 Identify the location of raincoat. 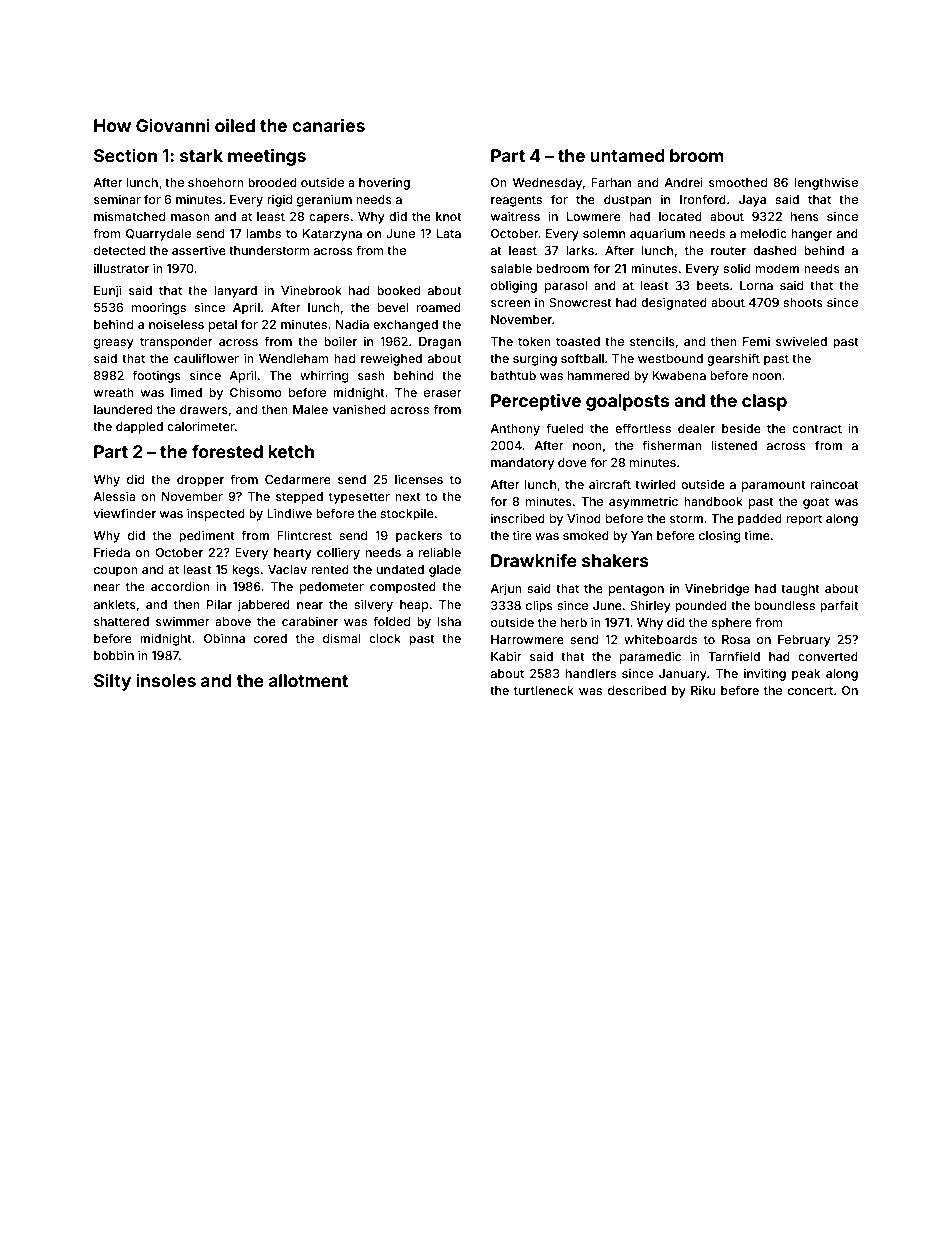
(835, 484).
